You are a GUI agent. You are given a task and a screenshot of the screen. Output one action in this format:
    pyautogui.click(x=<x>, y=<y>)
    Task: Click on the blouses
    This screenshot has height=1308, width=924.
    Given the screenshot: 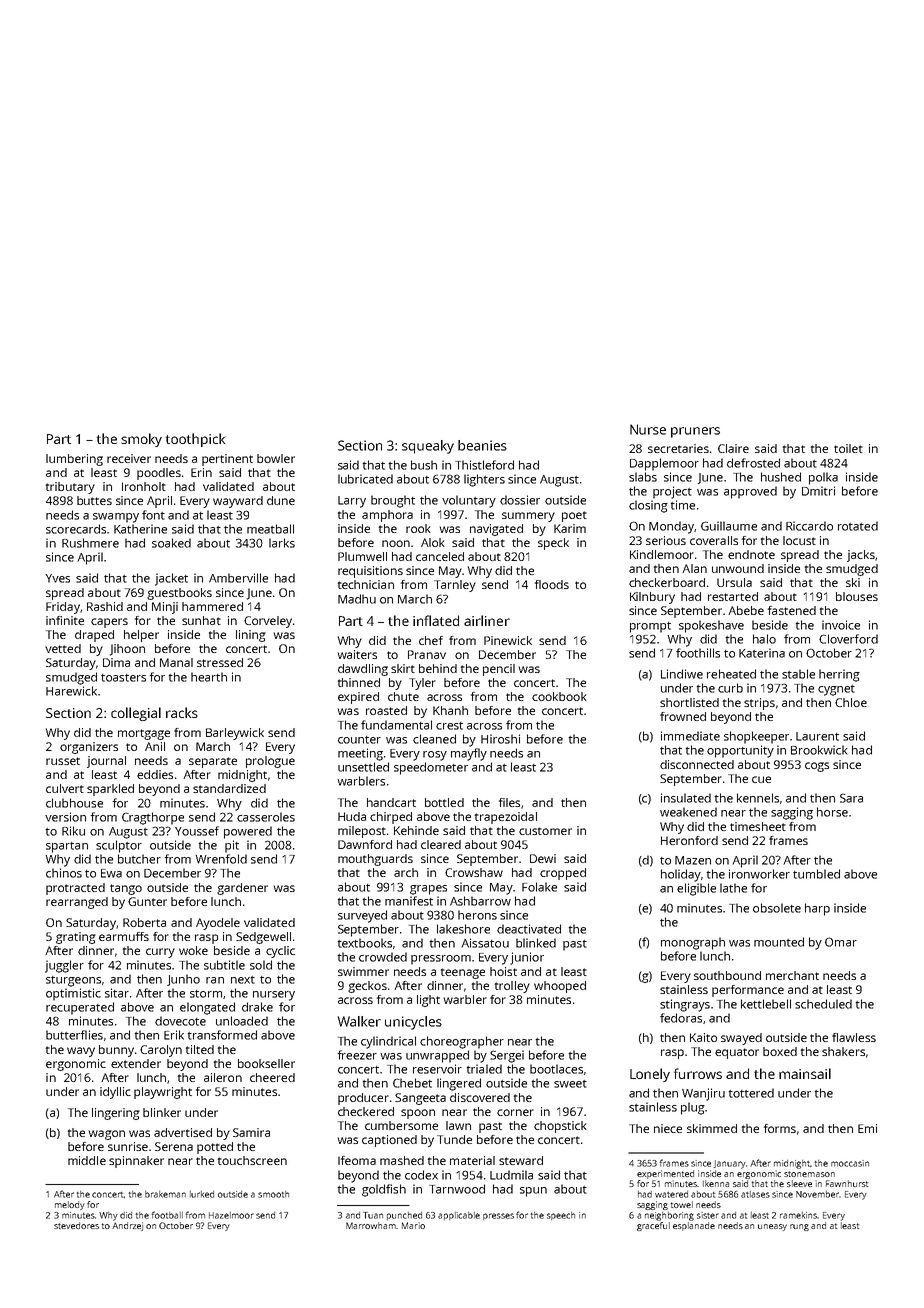 What is the action you would take?
    pyautogui.click(x=857, y=596)
